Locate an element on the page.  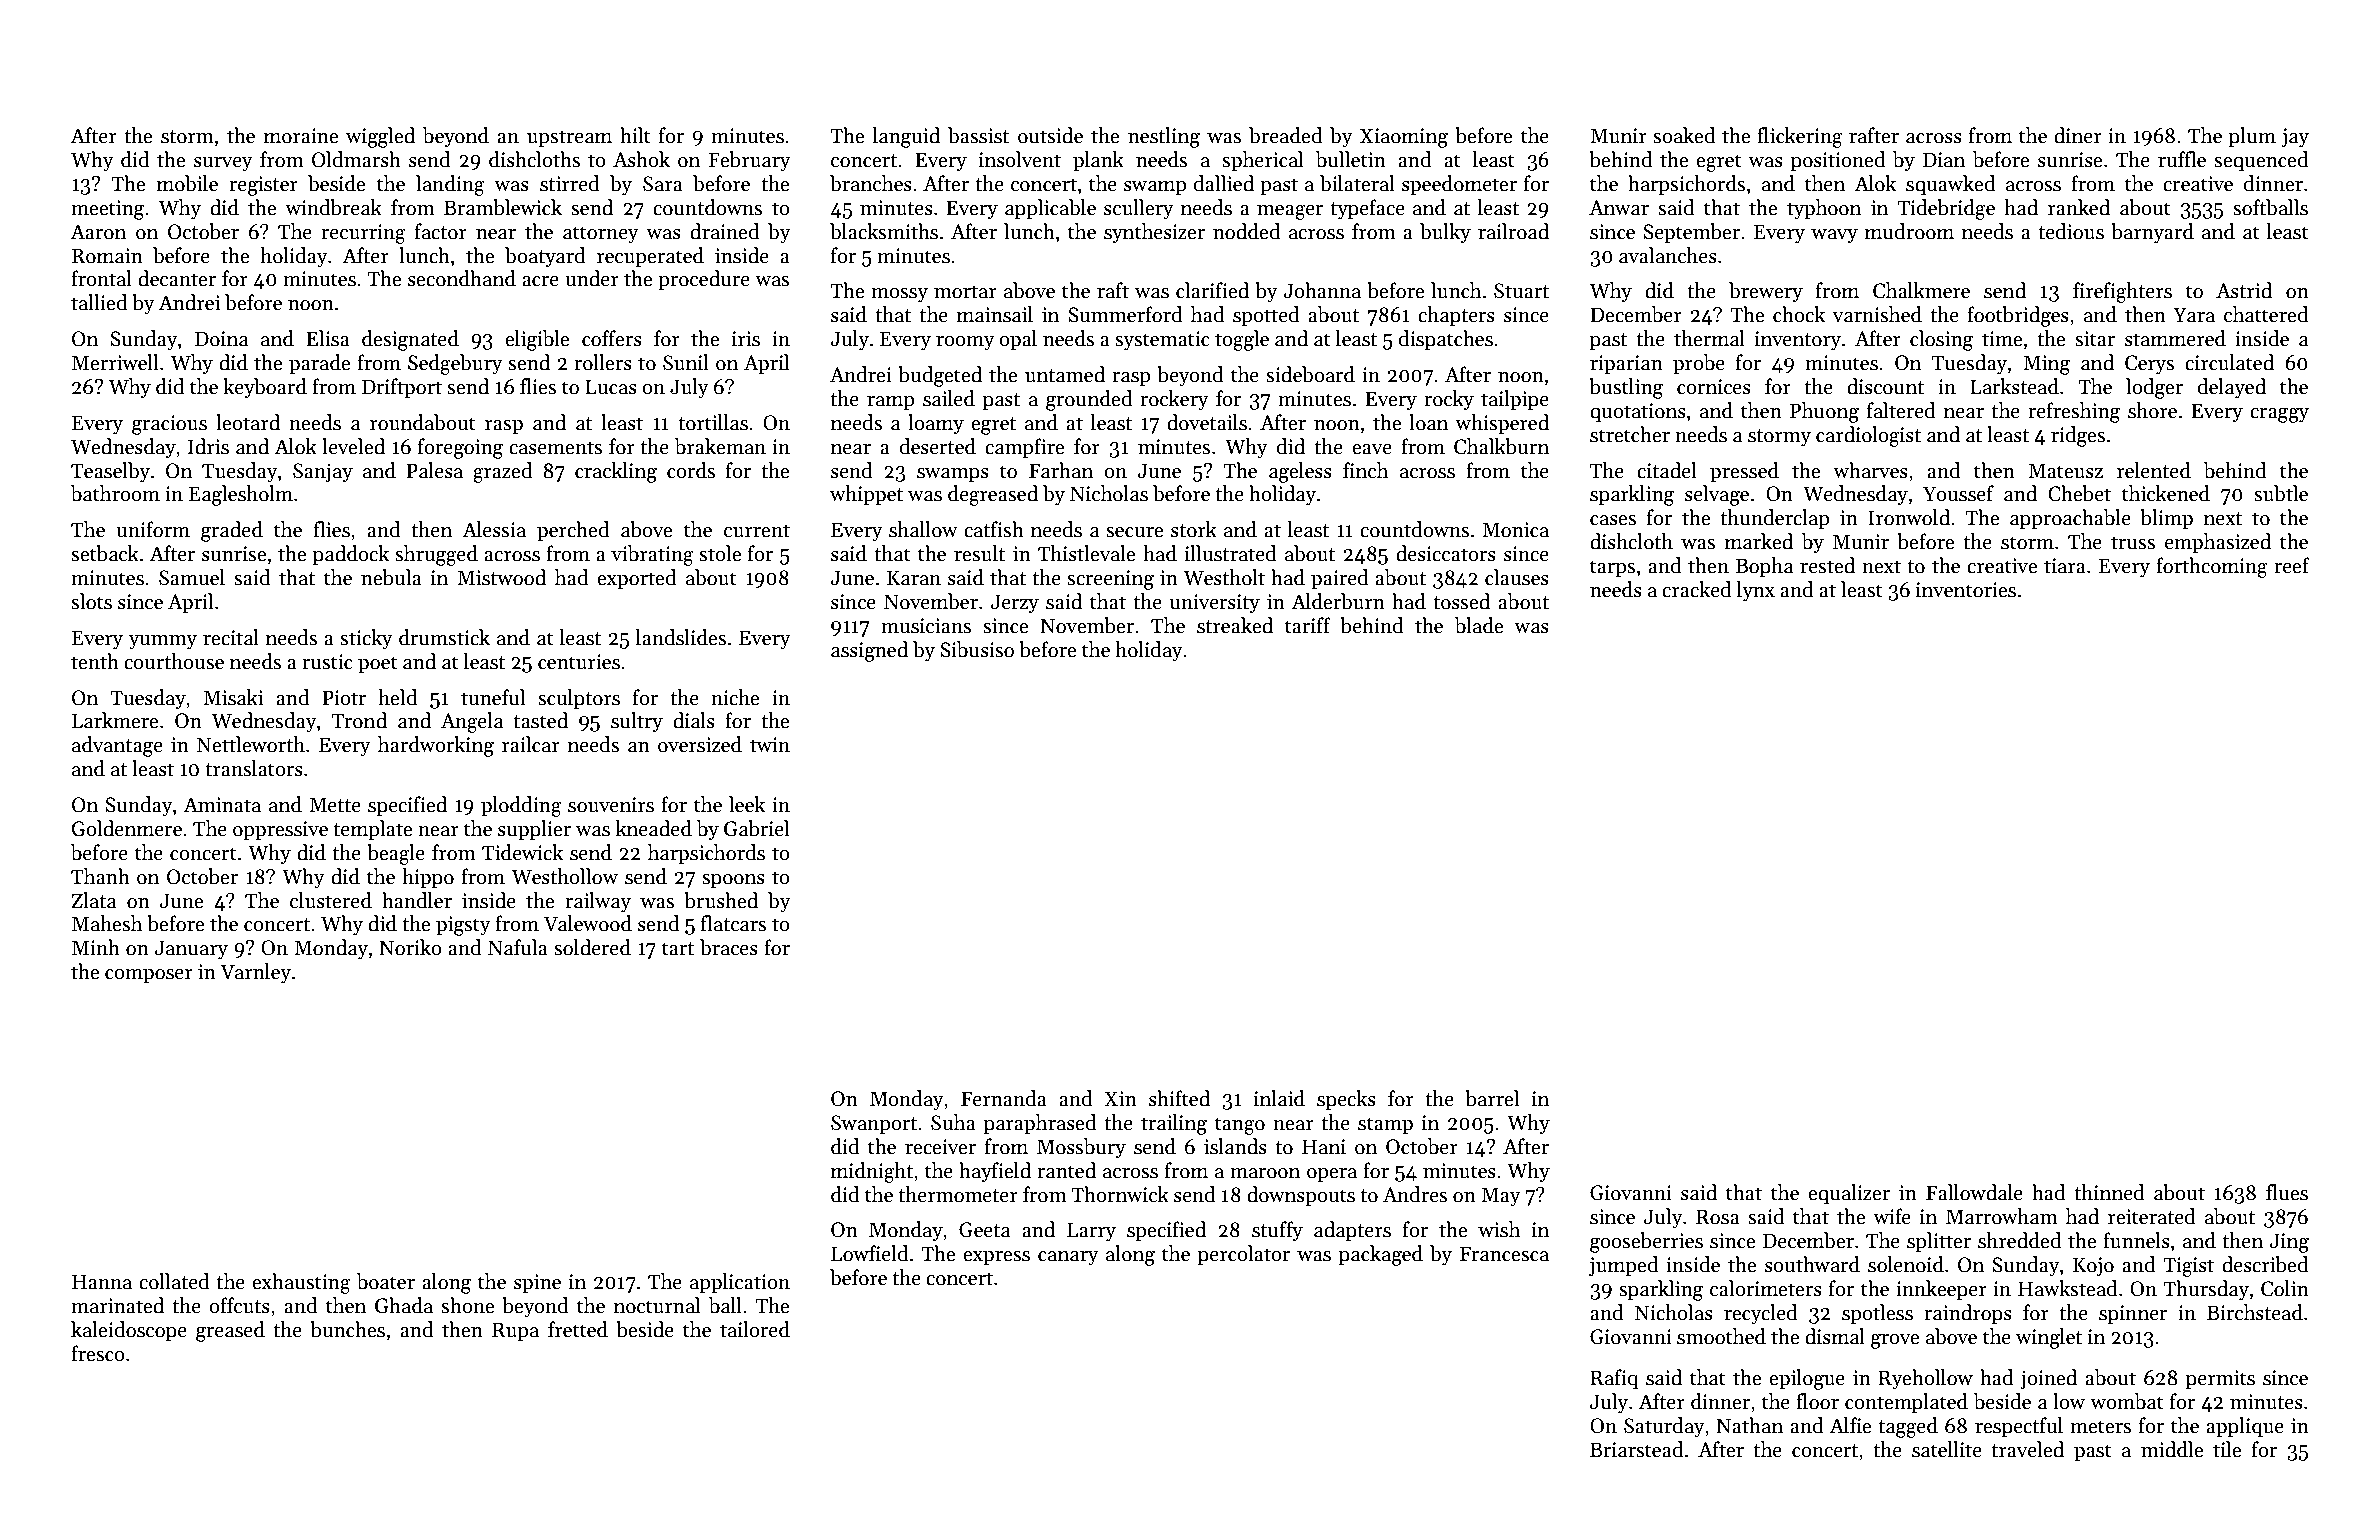
shifted is located at coordinates (1179, 1098).
